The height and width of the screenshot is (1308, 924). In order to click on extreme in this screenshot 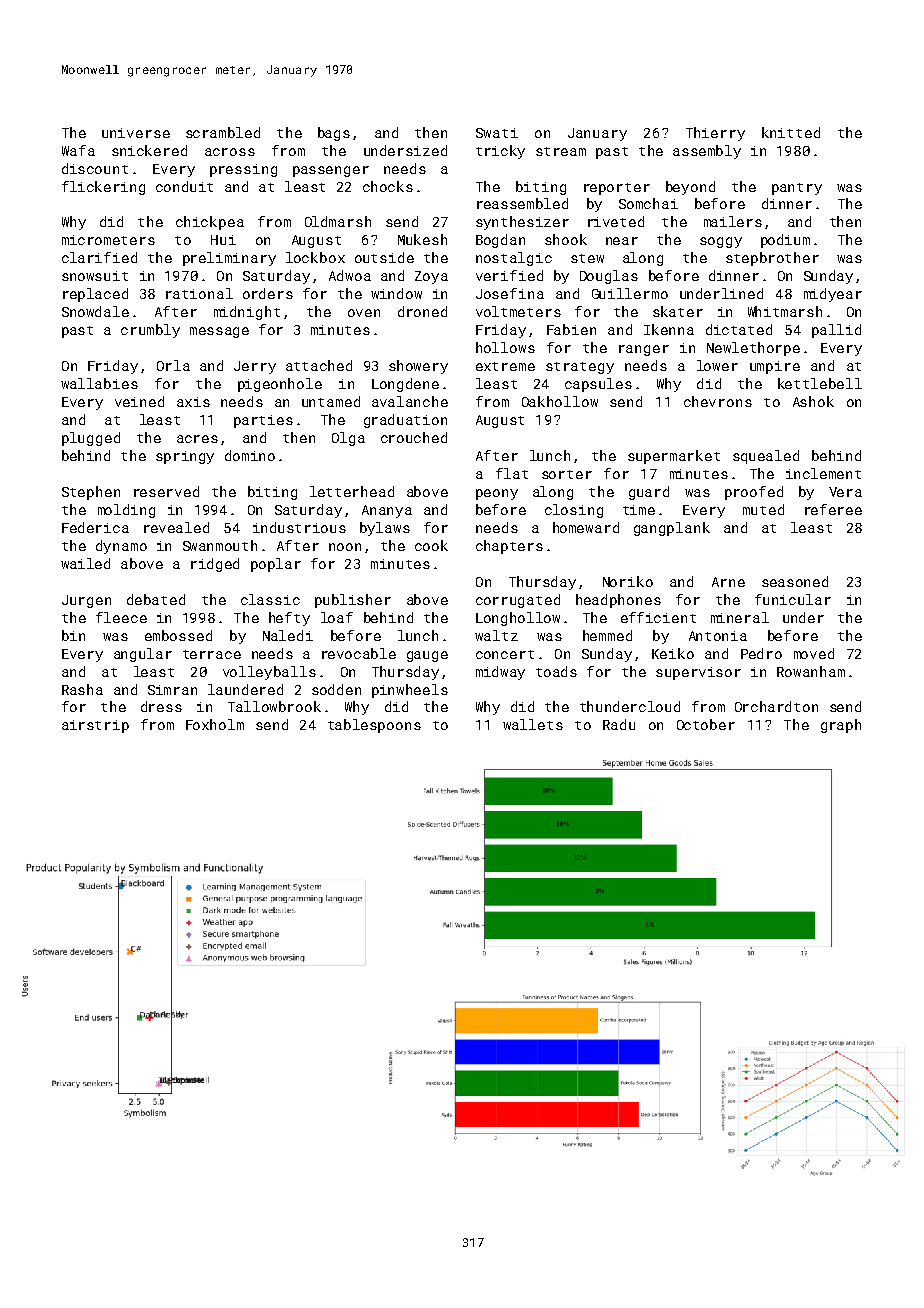, I will do `click(505, 366)`.
